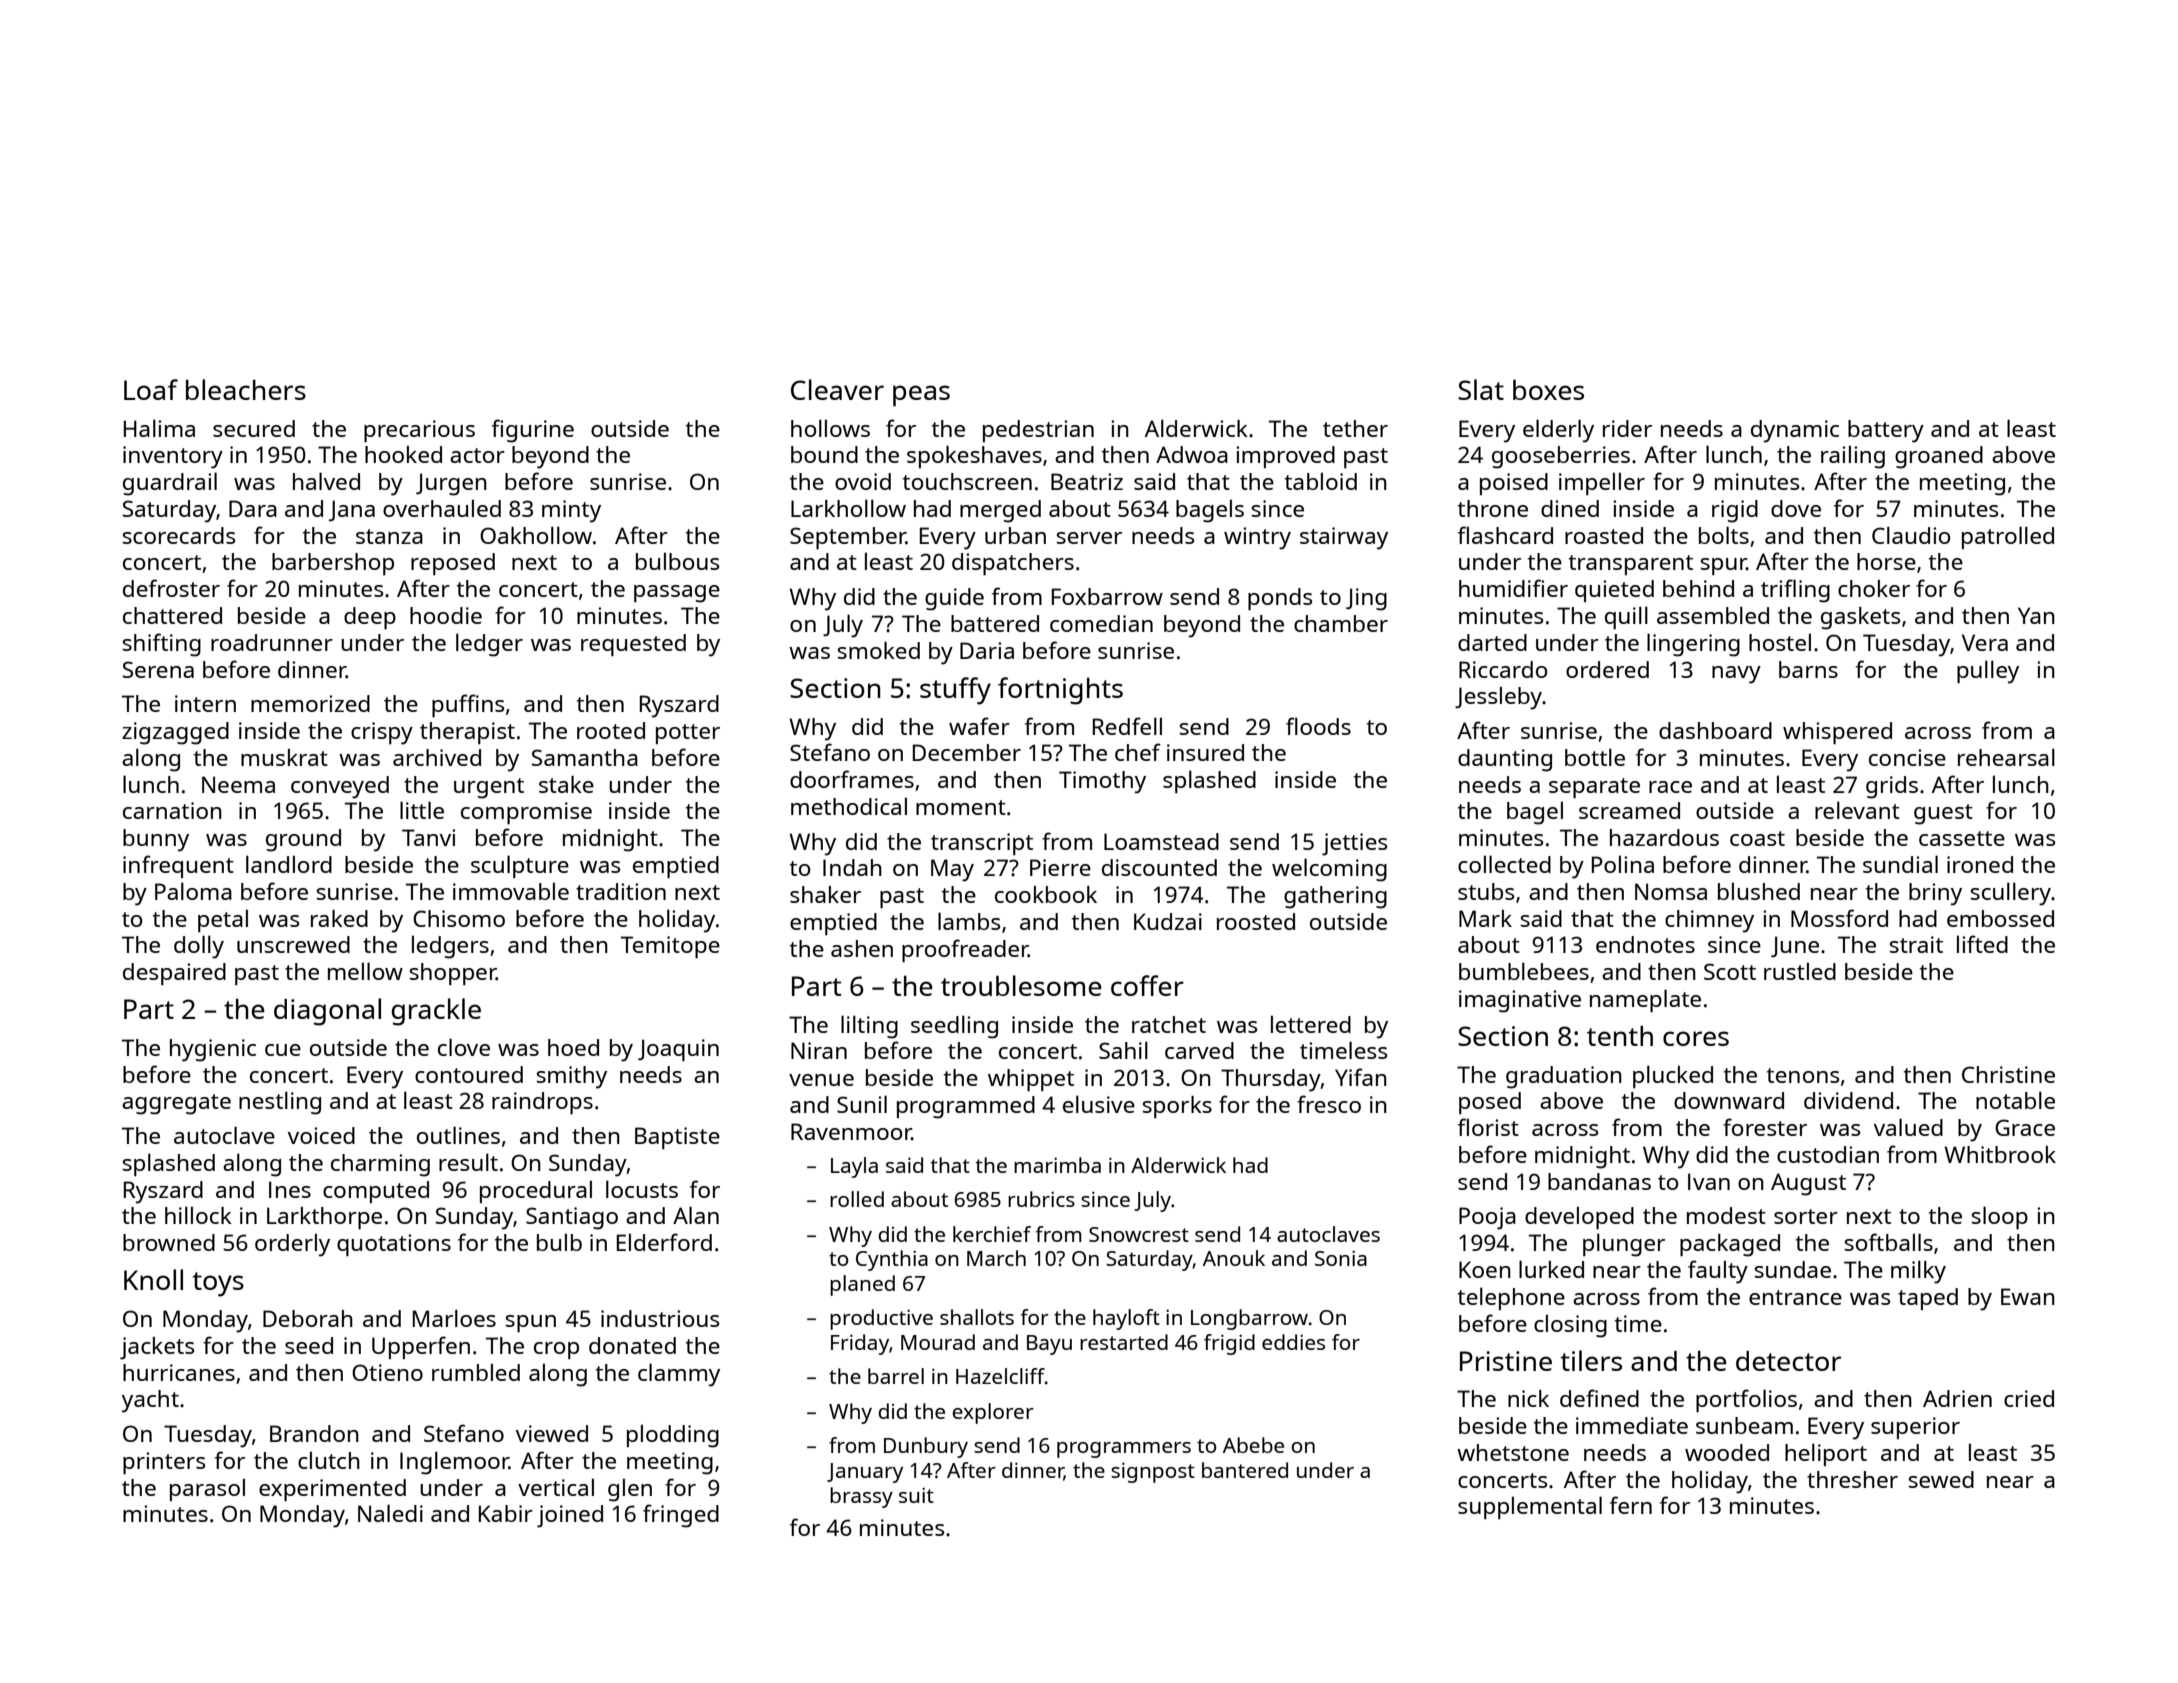 The image size is (2178, 1683). Describe the element at coordinates (974, 457) in the screenshot. I see `spokeshaves` at that location.
